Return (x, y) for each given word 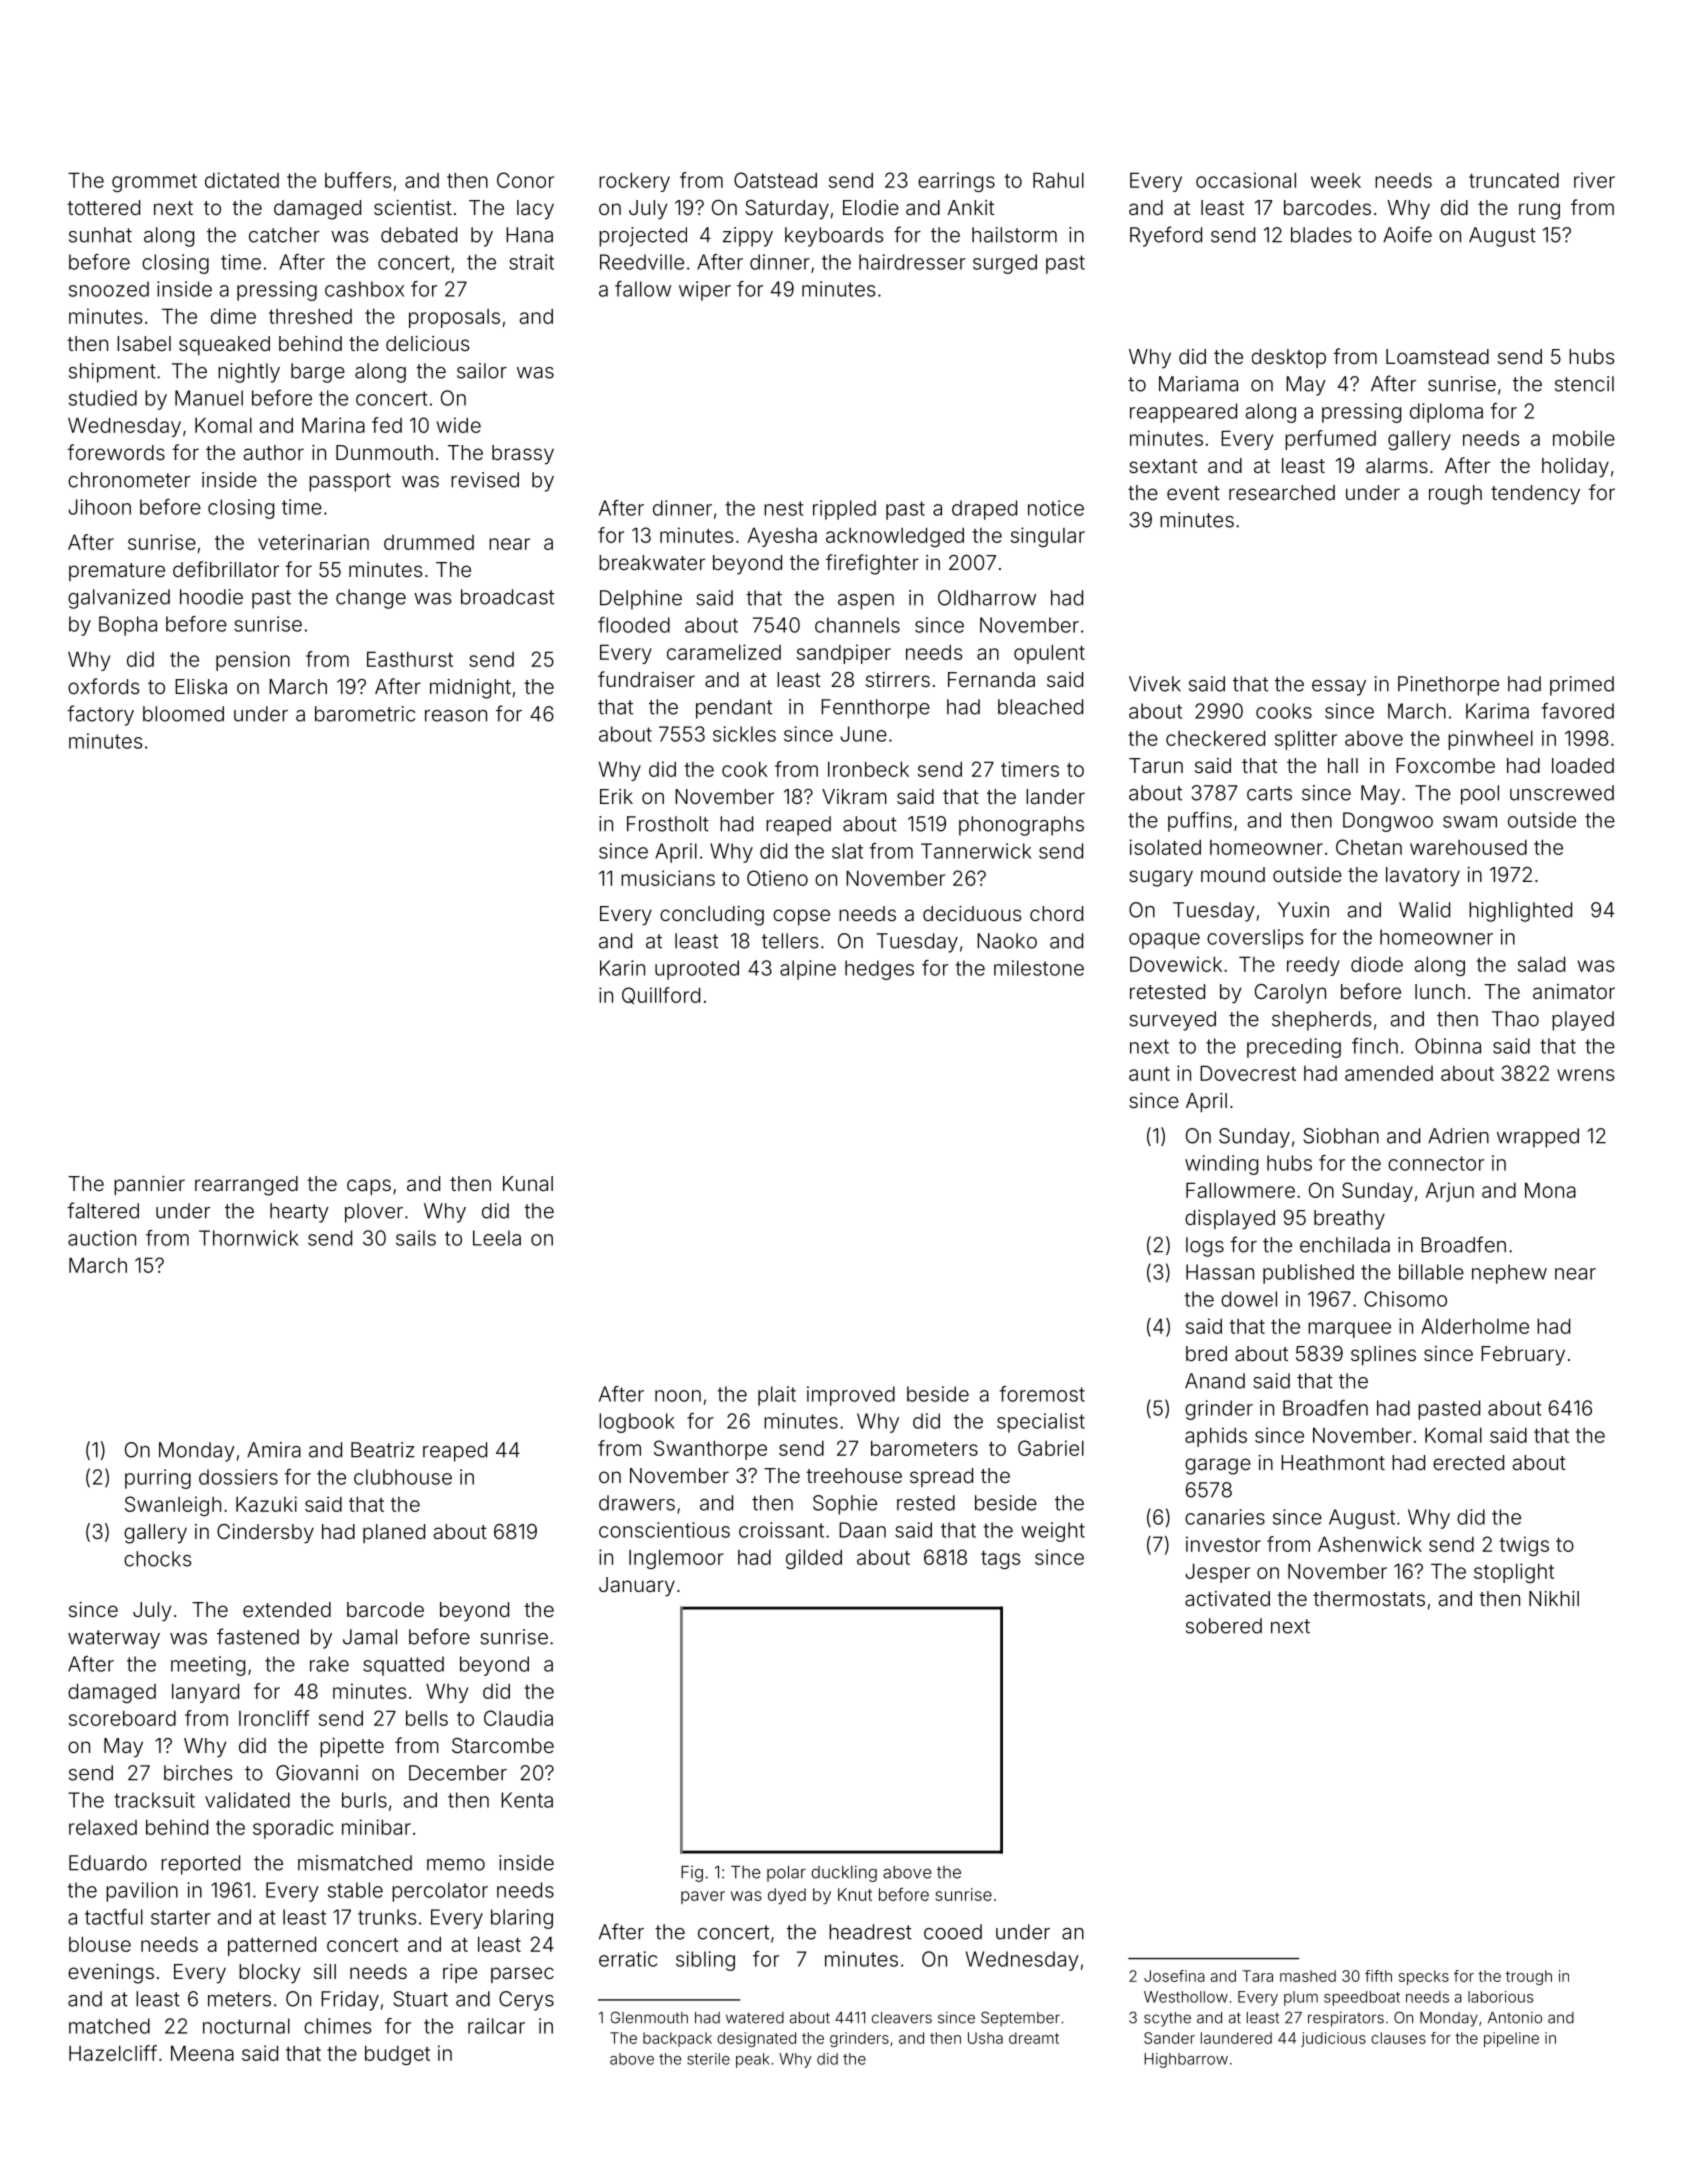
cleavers (902, 2018)
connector (1436, 1163)
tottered (103, 207)
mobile (1584, 438)
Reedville (642, 262)
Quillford (661, 995)
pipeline (1511, 2039)
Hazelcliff (113, 2053)
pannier (149, 1185)
